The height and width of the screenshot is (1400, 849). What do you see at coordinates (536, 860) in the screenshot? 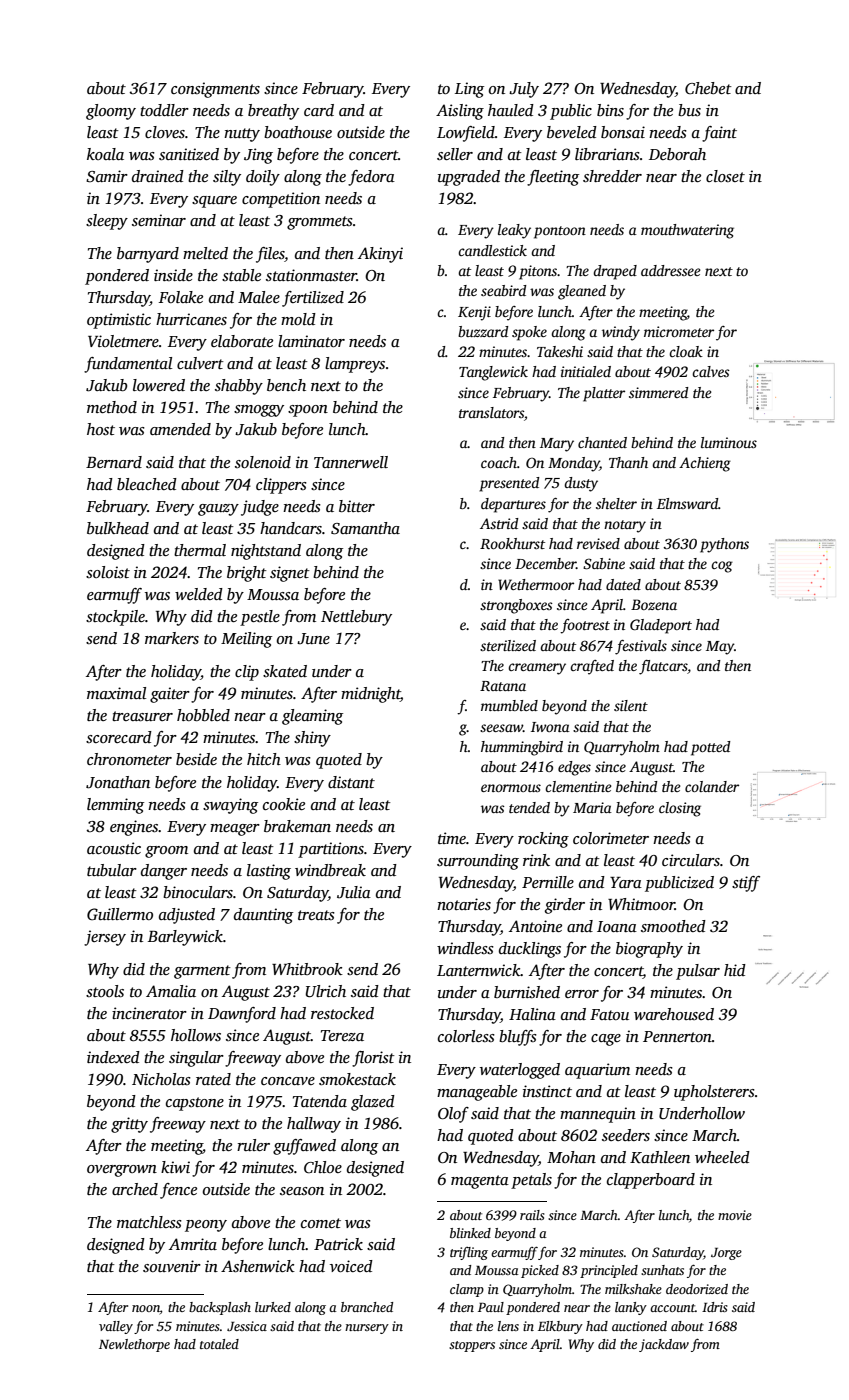
I see `rink` at bounding box center [536, 860].
